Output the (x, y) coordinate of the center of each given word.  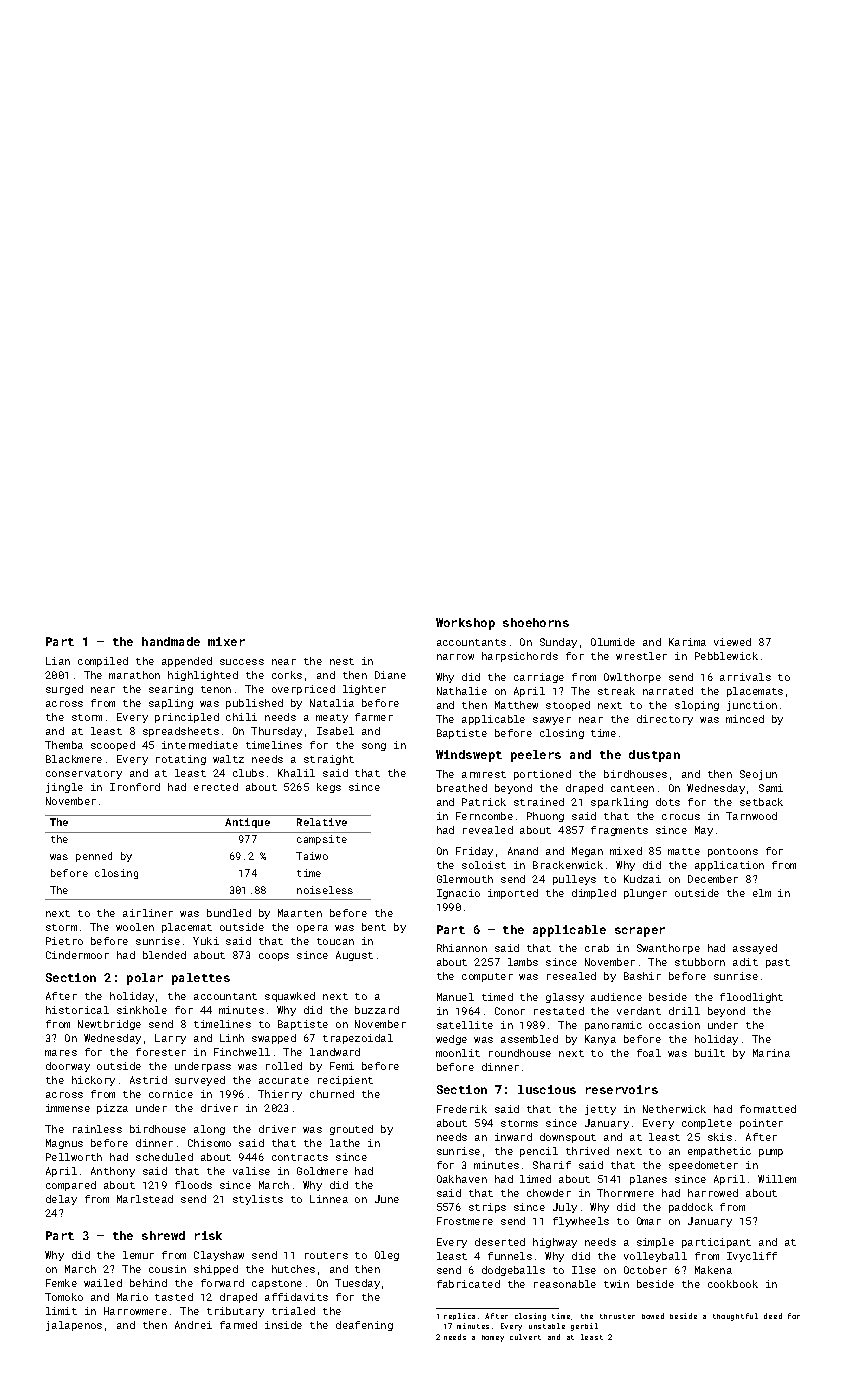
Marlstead (145, 1199)
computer (487, 977)
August (354, 956)
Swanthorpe (668, 949)
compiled (103, 662)
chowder (549, 1193)
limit (61, 1311)
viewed (732, 642)
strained (539, 802)
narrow (455, 657)
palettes (201, 979)
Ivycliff (752, 1257)
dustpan (654, 756)
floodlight (751, 998)
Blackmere (74, 759)
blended (164, 955)
